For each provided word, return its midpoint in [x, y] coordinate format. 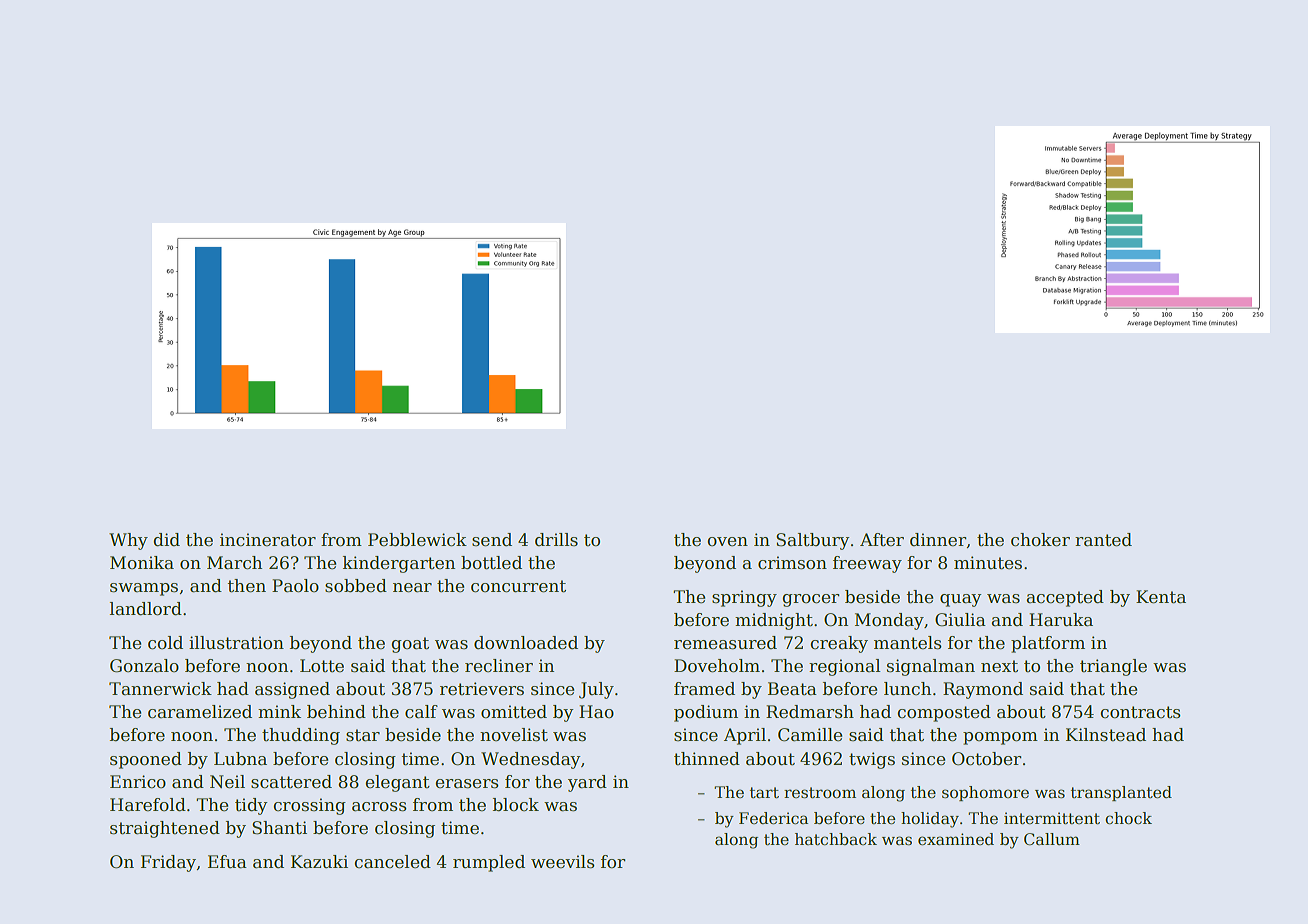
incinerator [268, 540]
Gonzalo [144, 666]
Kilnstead [1106, 735]
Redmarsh [810, 712]
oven [727, 542]
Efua [227, 862]
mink [279, 711]
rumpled [489, 863]
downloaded [526, 643]
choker [1040, 540]
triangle [1113, 667]
